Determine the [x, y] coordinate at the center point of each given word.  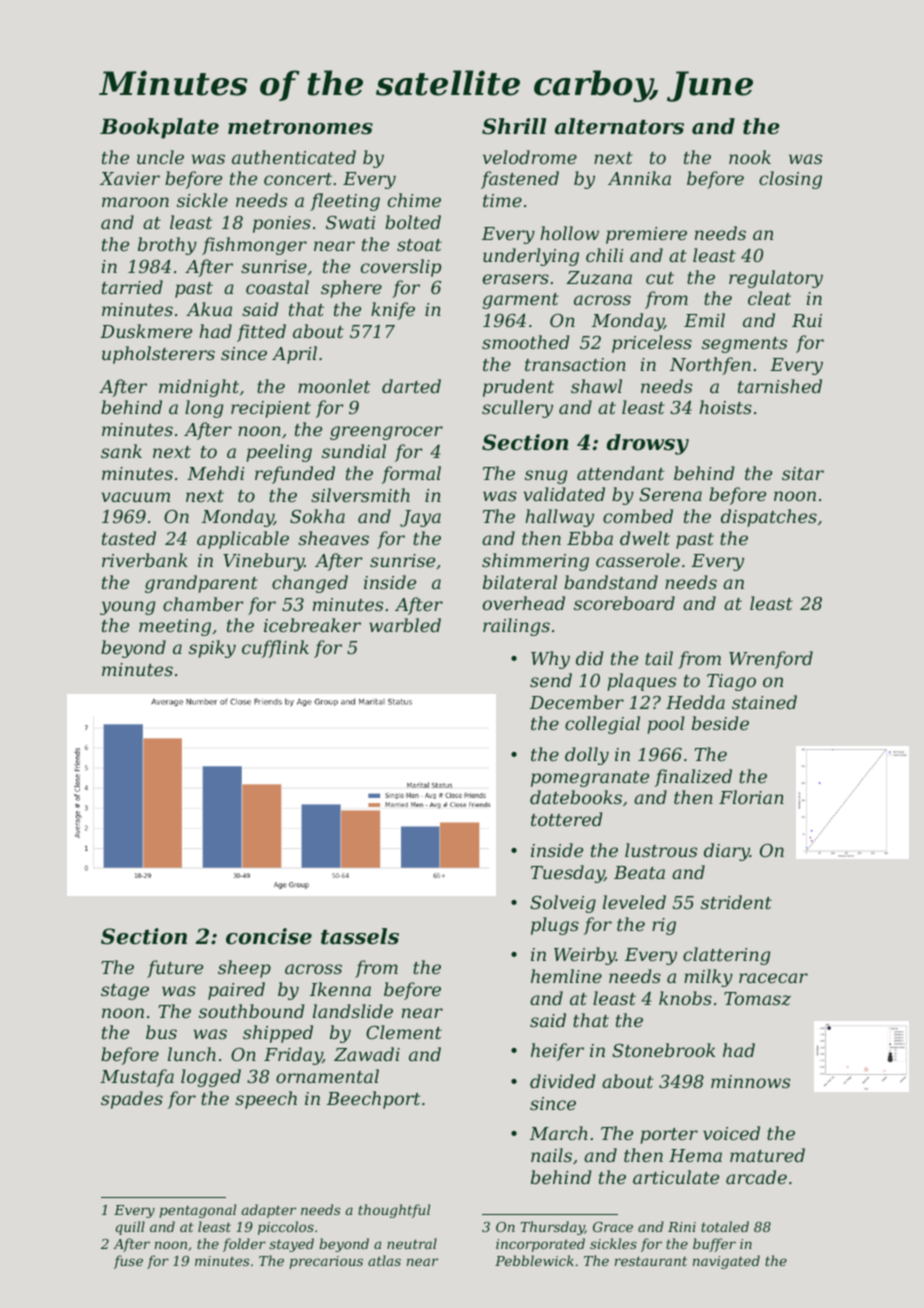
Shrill [514, 126]
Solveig [563, 904]
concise [269, 936]
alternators [619, 126]
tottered [566, 819]
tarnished [780, 386]
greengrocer [386, 433]
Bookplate [159, 128]
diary [727, 852]
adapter [269, 1211]
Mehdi [215, 473]
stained [764, 702]
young [128, 608]
